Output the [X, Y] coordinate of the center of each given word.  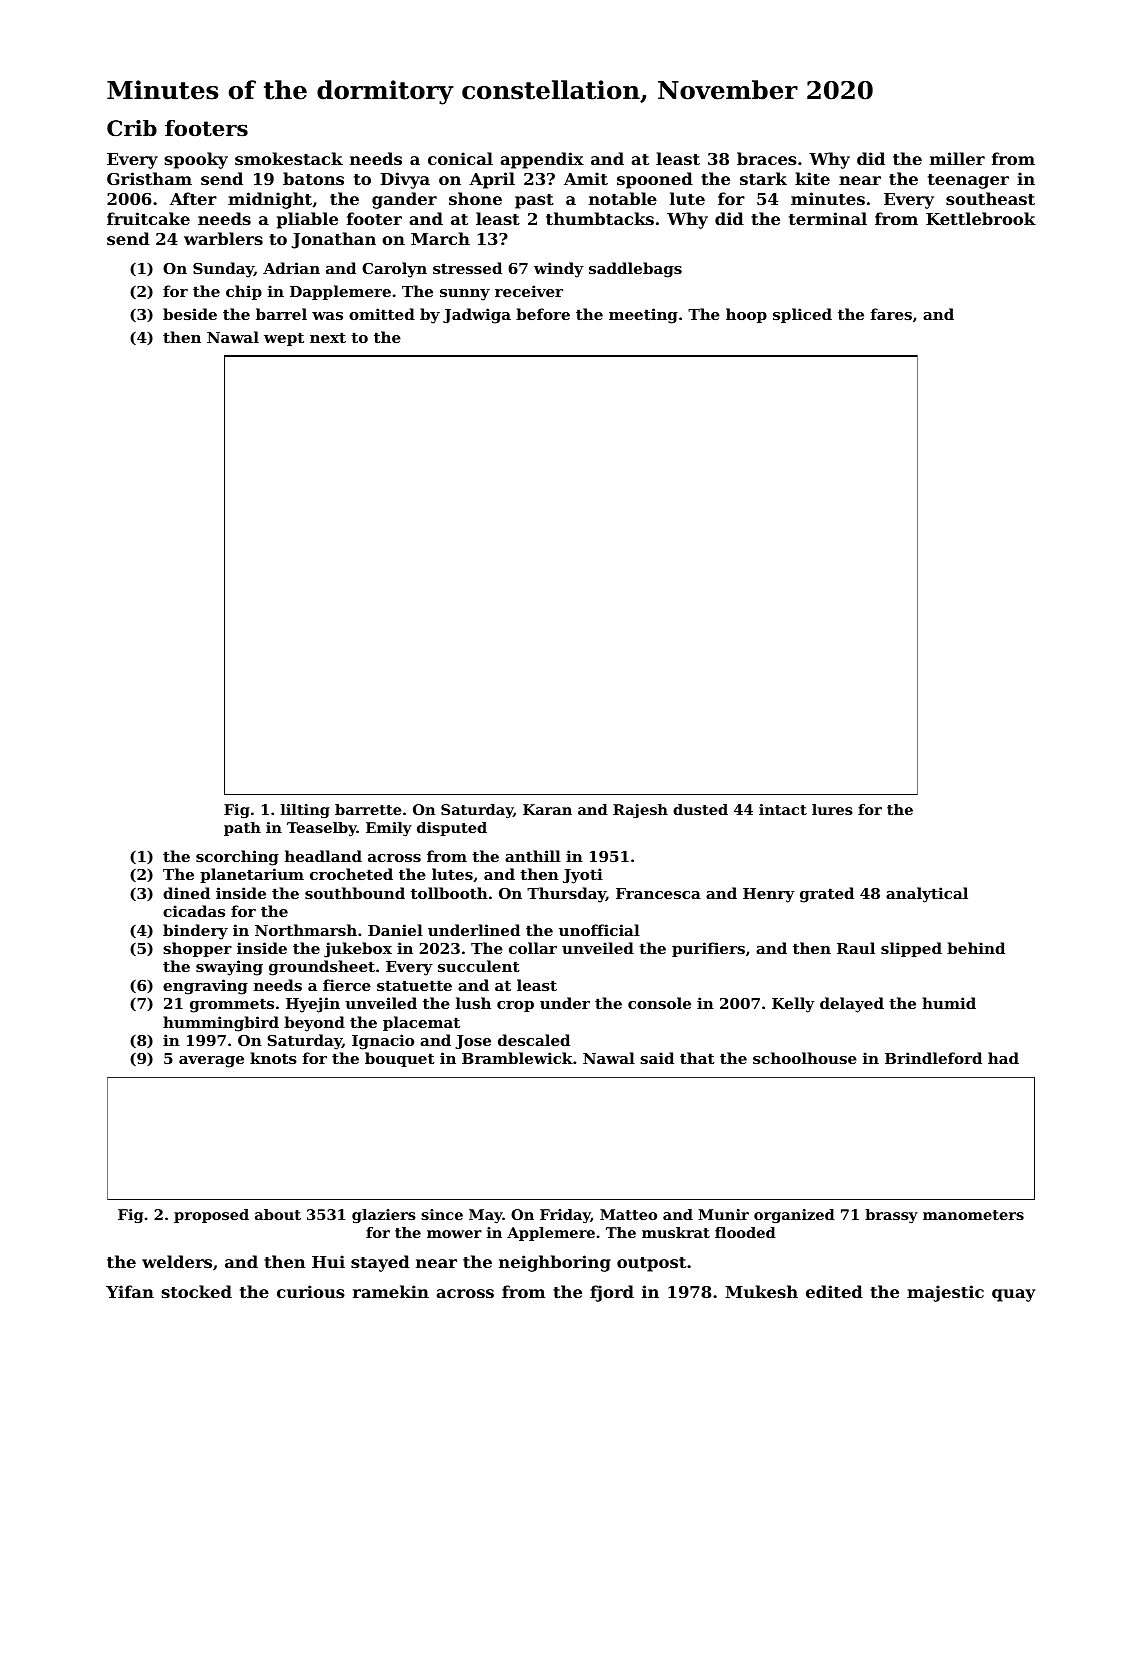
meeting [643, 316]
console [659, 1003]
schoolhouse [805, 1058]
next [328, 337]
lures [832, 809]
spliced [802, 315]
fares [891, 314]
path [242, 829]
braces [767, 158]
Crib [132, 128]
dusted [700, 809]
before [543, 314]
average [211, 1062]
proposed [211, 1216]
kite [812, 178]
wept [284, 339]
